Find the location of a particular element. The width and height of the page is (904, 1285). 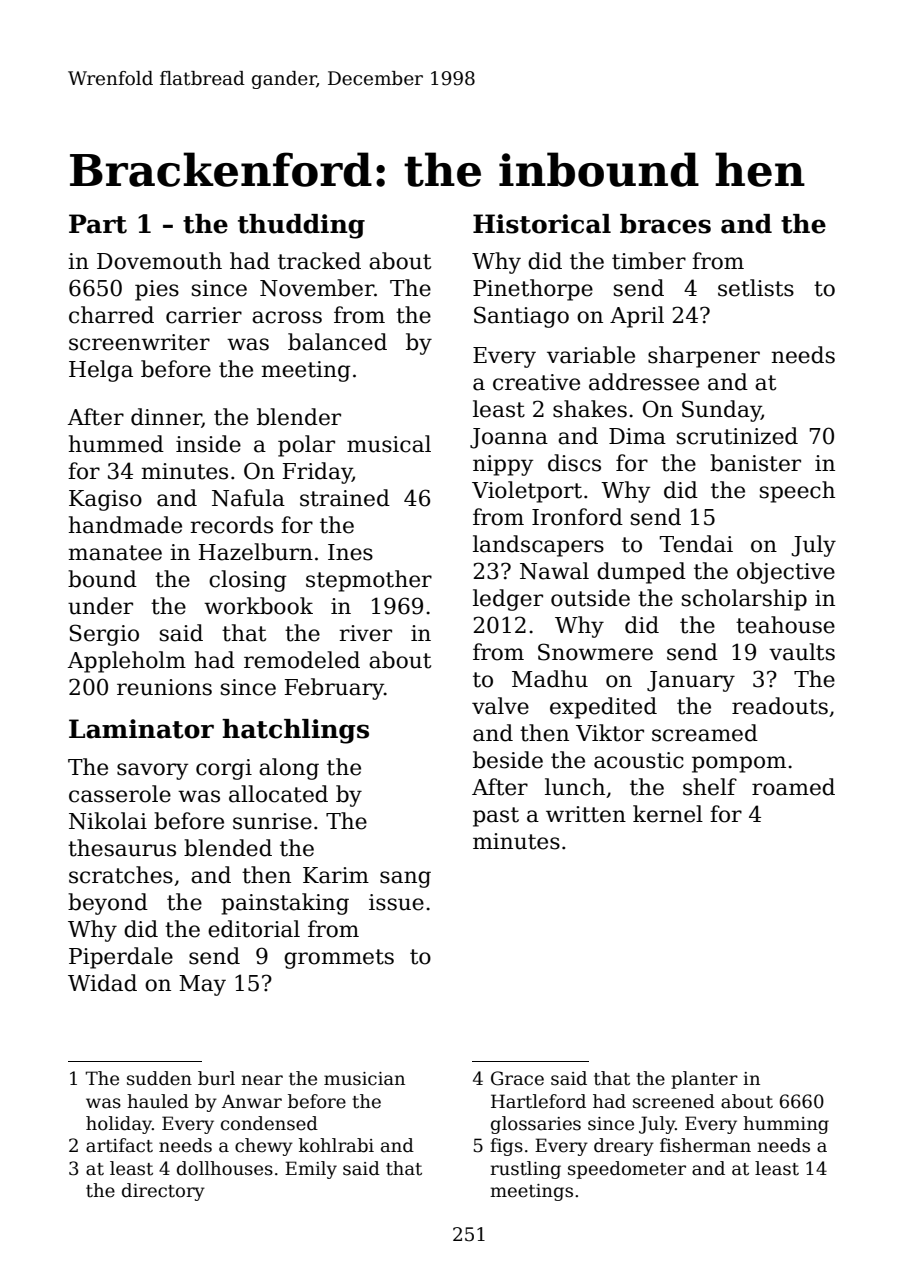

setlists is located at coordinates (756, 288).
